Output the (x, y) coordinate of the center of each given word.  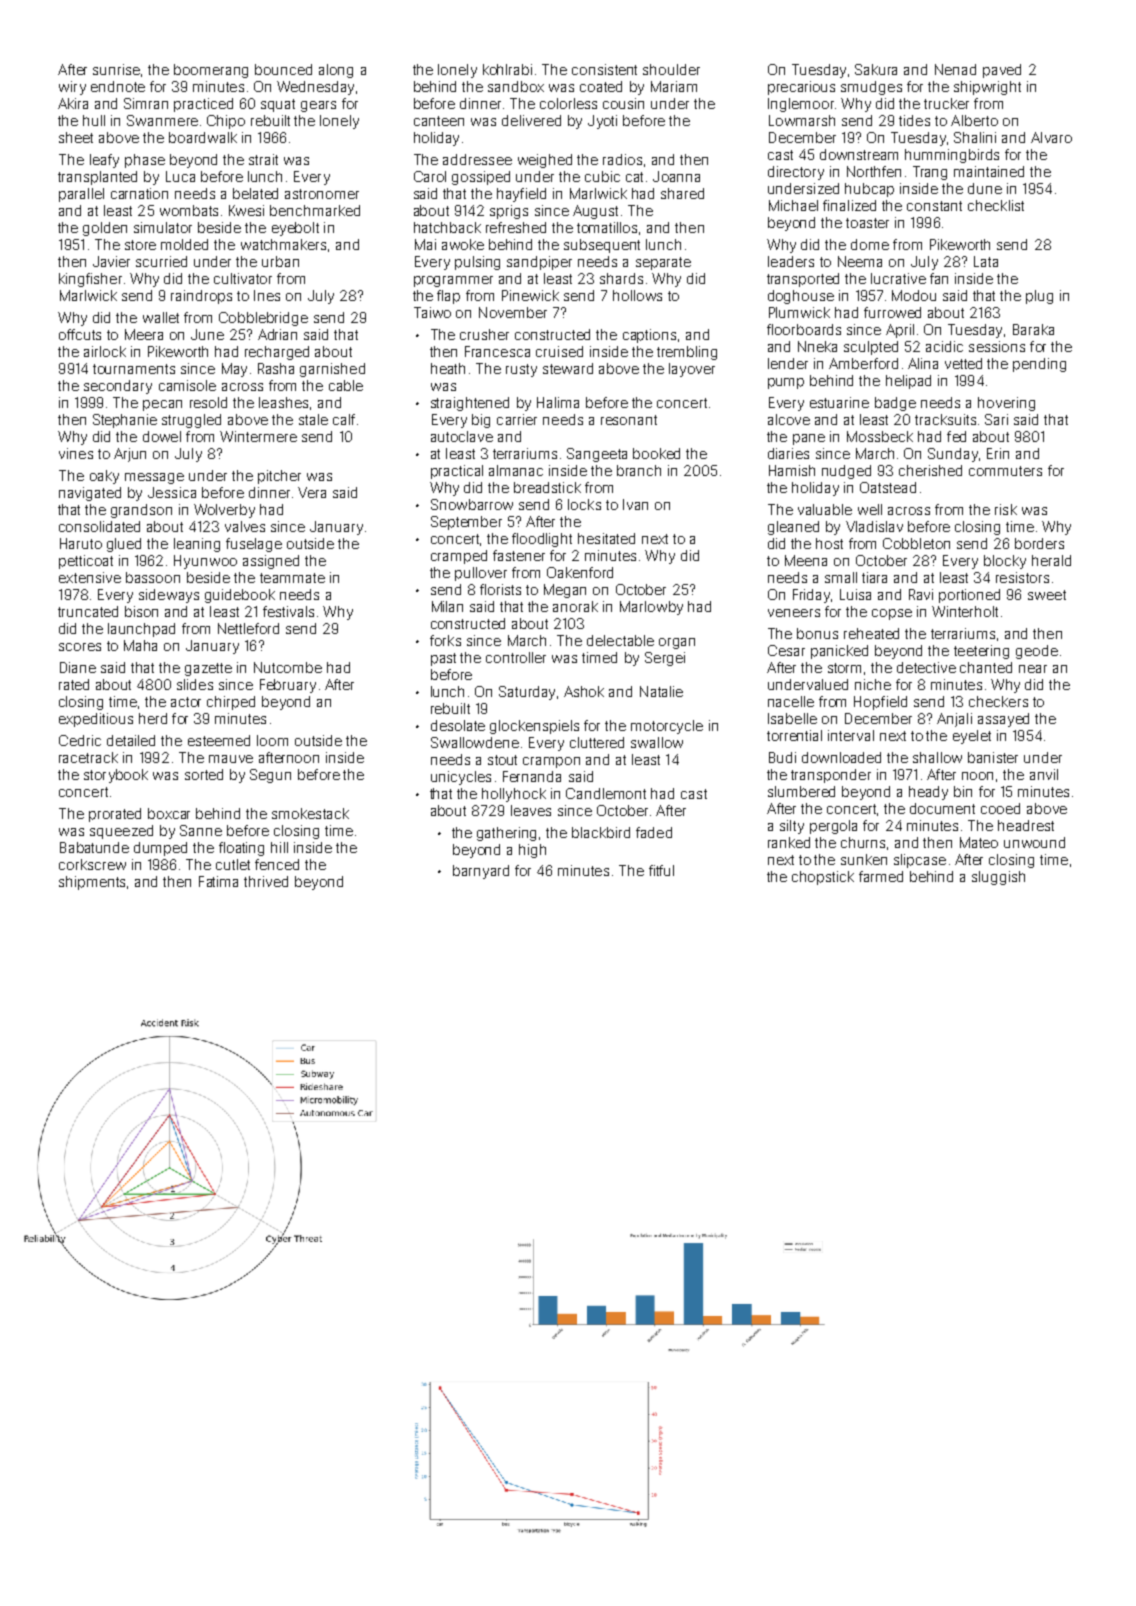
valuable (825, 509)
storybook (116, 776)
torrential (794, 735)
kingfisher (90, 280)
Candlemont (606, 793)
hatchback (447, 227)
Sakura (876, 69)
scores (80, 647)
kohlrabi (507, 69)
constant (934, 206)
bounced (283, 69)
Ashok (584, 691)
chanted (986, 667)
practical (457, 472)
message (154, 478)
